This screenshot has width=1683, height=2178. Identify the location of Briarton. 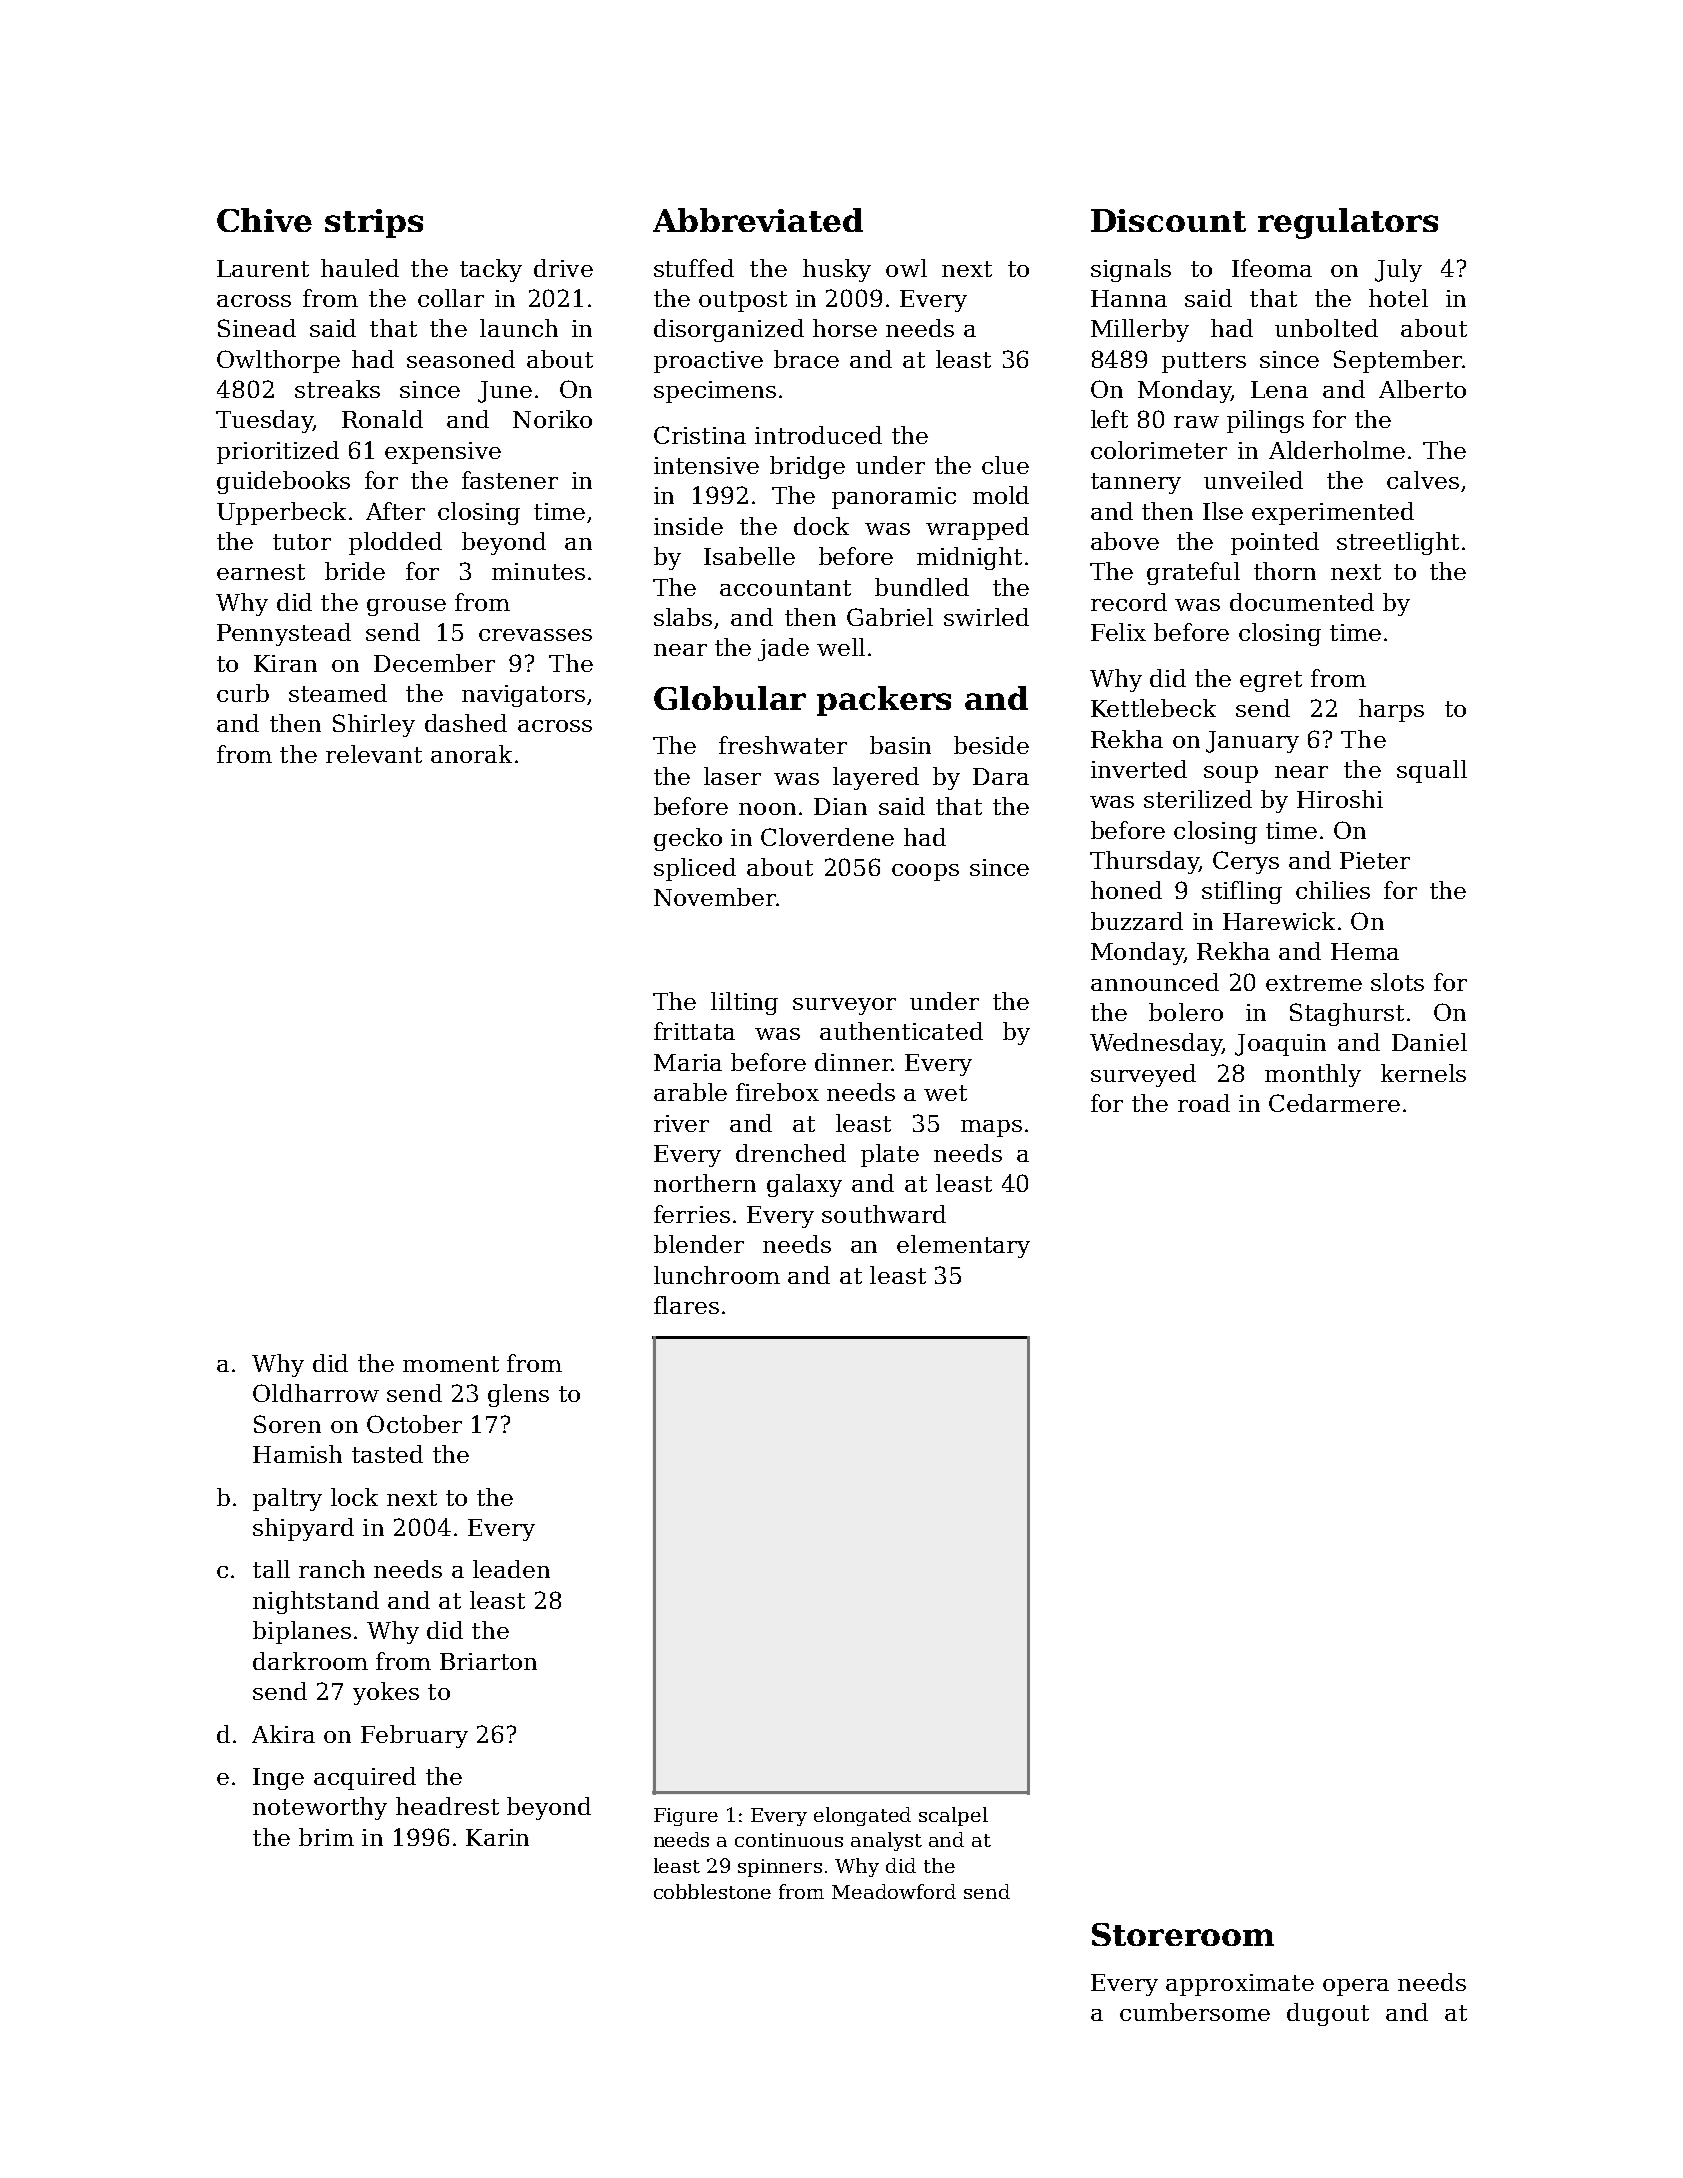
(488, 1661).
